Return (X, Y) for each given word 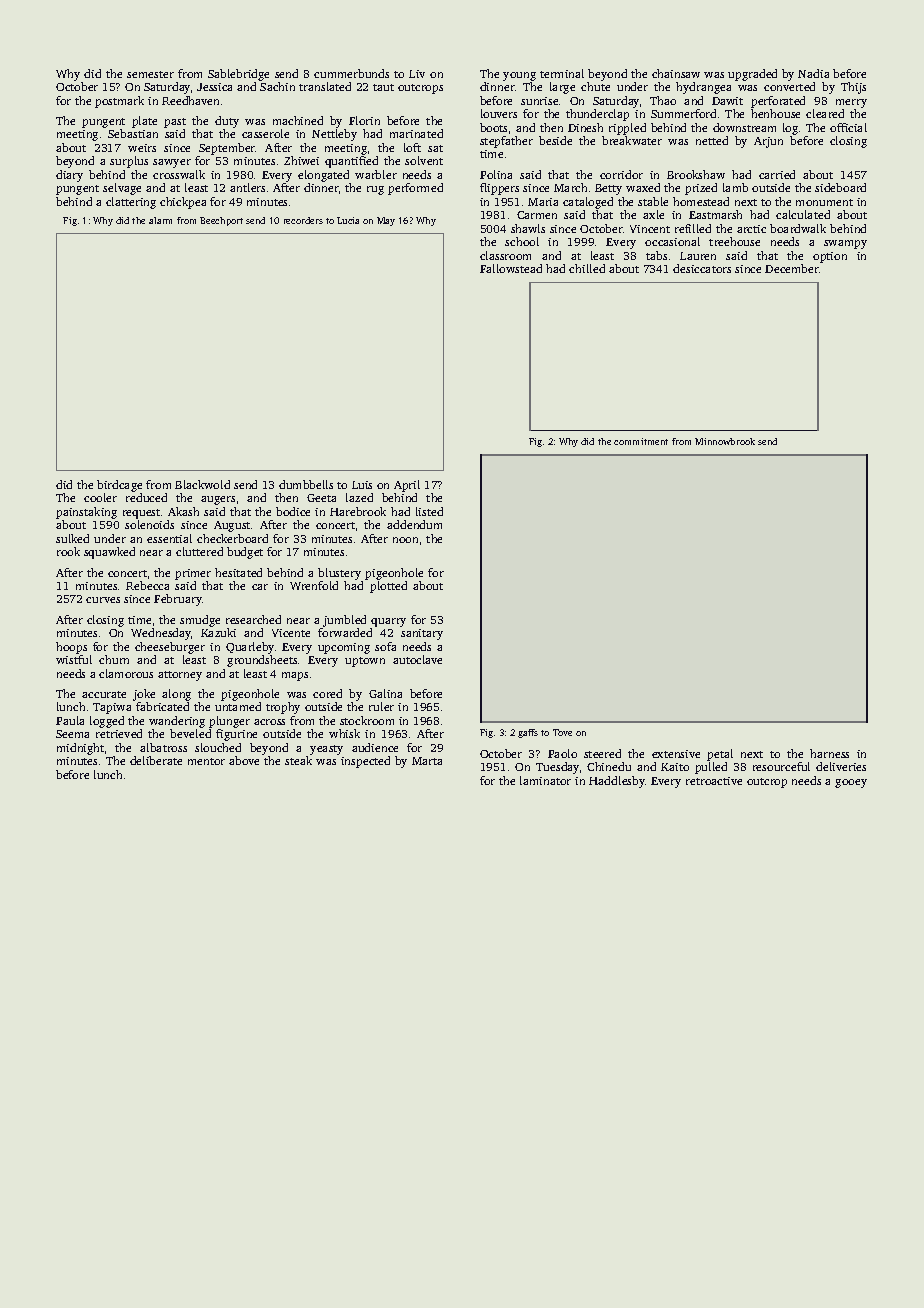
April (407, 486)
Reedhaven (190, 100)
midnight (80, 749)
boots (493, 127)
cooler (100, 497)
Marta (427, 761)
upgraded (752, 75)
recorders (303, 220)
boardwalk (798, 228)
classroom (505, 255)
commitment (641, 441)
